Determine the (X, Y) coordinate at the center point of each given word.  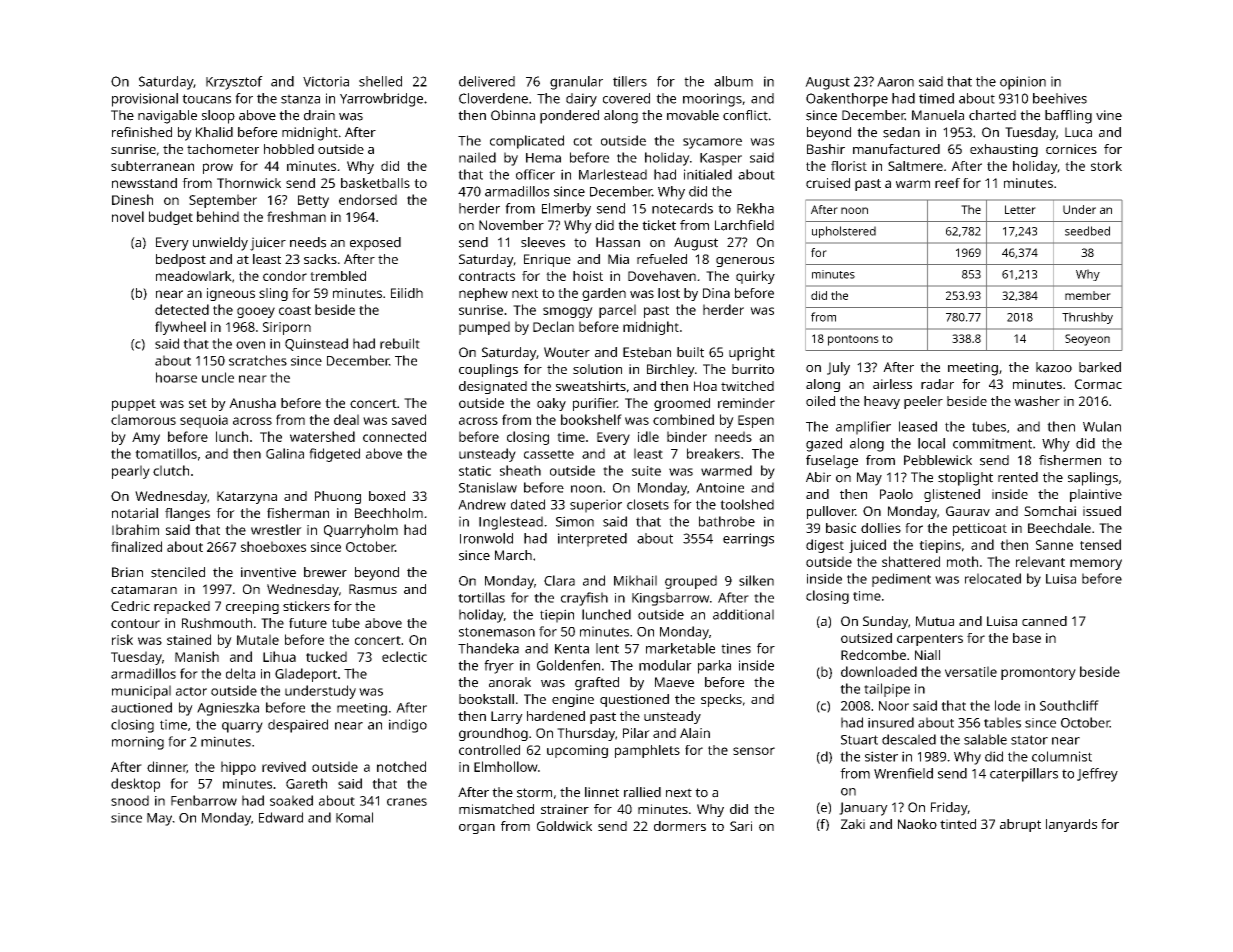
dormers (680, 826)
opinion (1023, 83)
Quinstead (316, 344)
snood (130, 800)
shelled (380, 81)
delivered (487, 81)
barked (1100, 367)
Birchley (671, 370)
